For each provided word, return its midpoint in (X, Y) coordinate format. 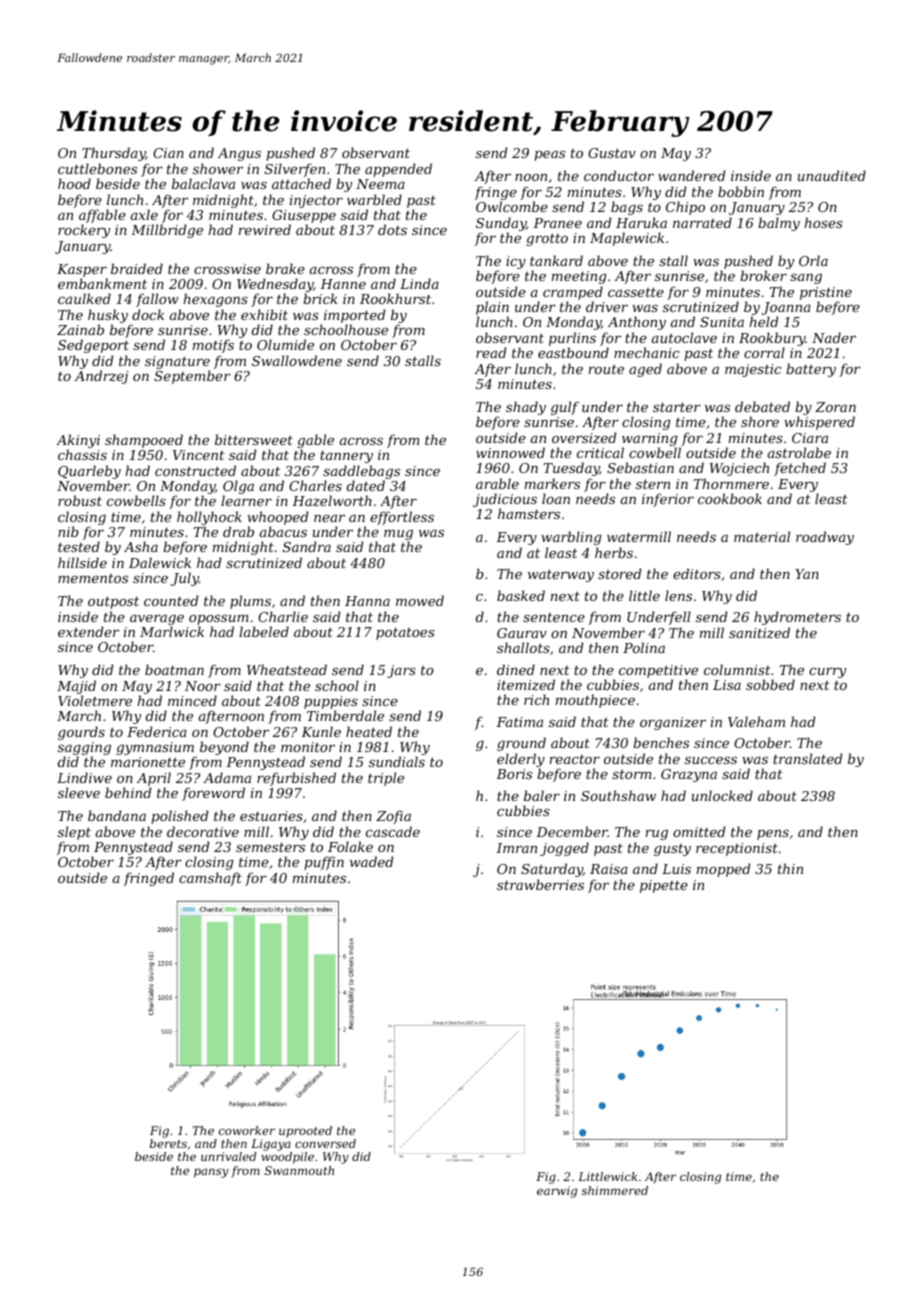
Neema (380, 184)
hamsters (529, 513)
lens (678, 595)
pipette (664, 886)
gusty (672, 850)
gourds (81, 733)
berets (168, 1143)
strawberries (540, 884)
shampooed (144, 441)
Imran (516, 848)
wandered (691, 175)
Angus (239, 154)
